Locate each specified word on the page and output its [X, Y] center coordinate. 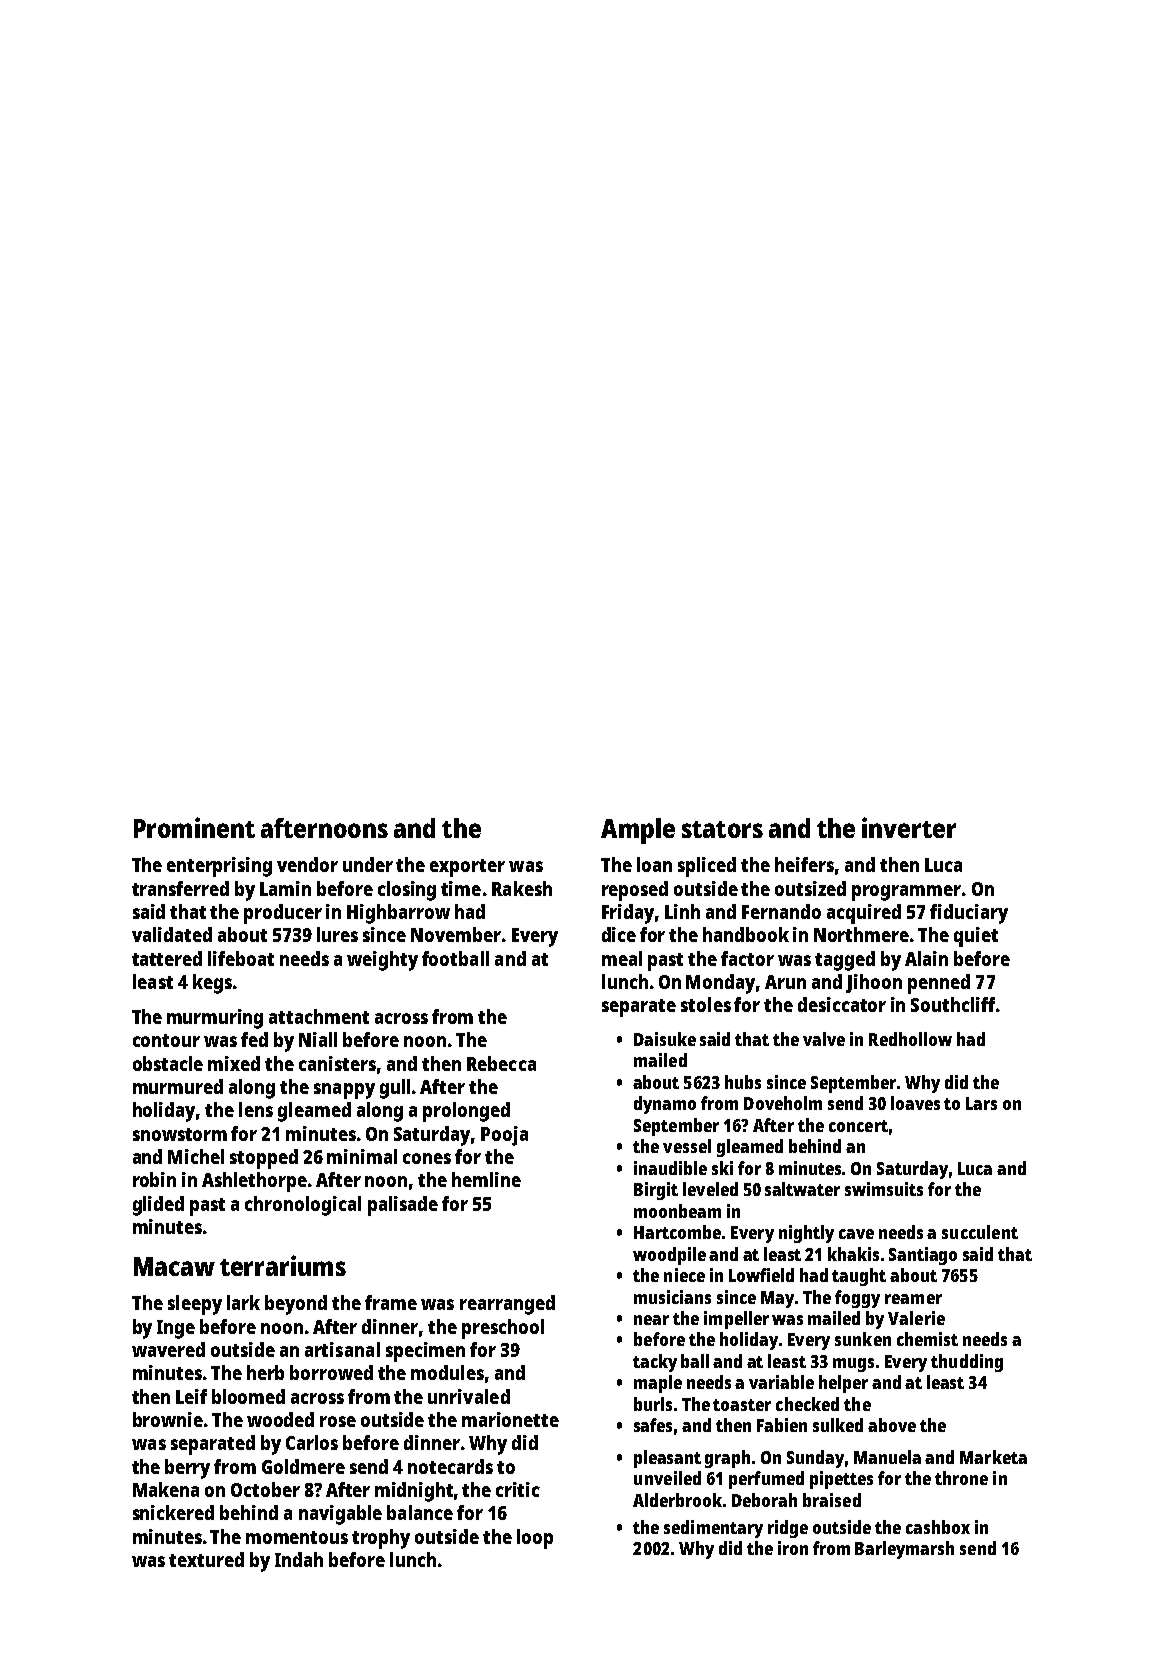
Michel [196, 1156]
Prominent [194, 827]
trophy [381, 1539]
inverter [909, 827]
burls [653, 1404]
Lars [981, 1103]
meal [622, 958]
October [265, 1489]
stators [722, 829]
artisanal [342, 1349]
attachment [319, 1016]
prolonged [466, 1112]
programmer [906, 893]
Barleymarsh [904, 1550]
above [892, 1425]
